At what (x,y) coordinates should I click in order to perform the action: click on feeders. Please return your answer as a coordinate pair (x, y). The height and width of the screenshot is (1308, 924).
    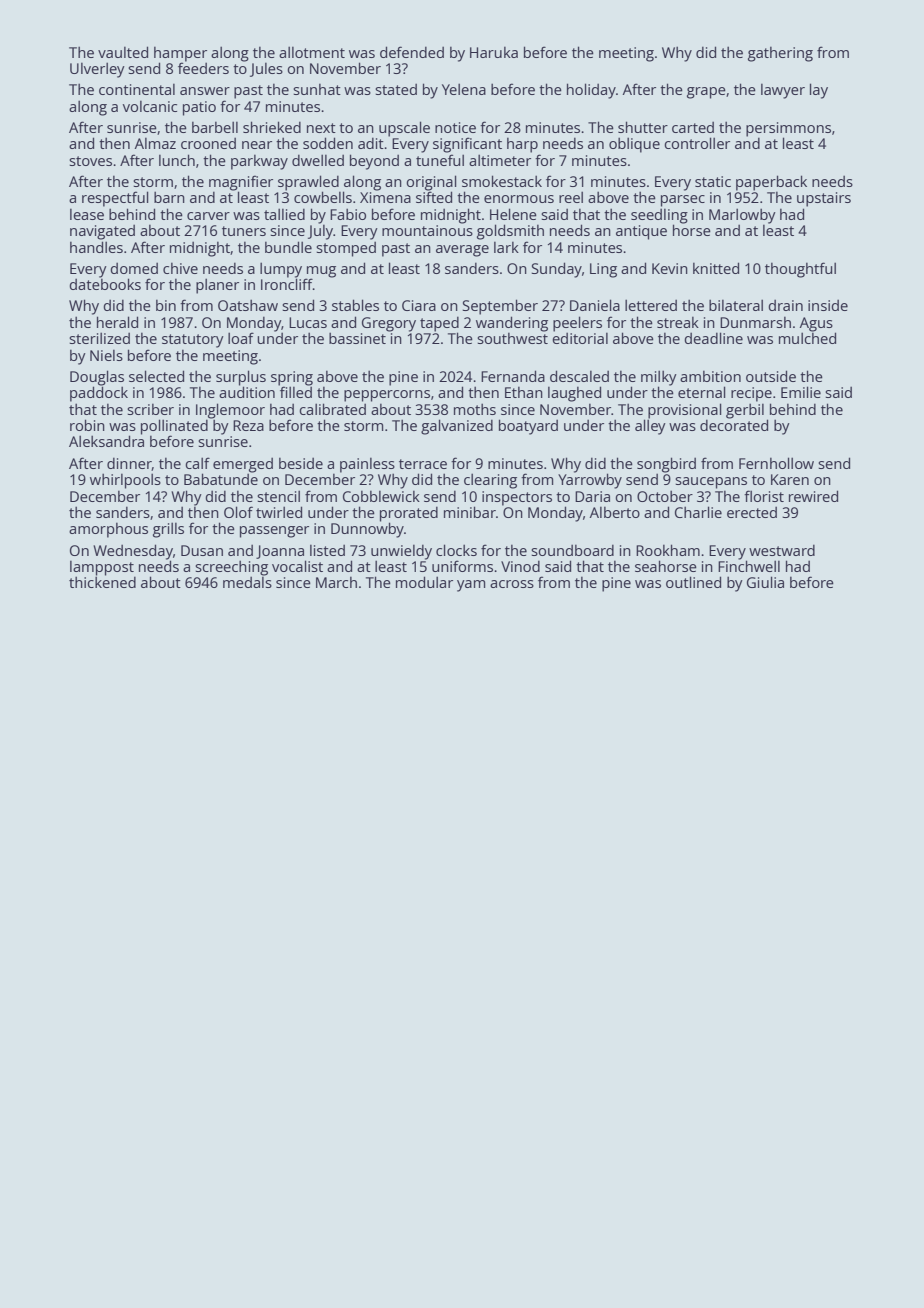
    Looking at the image, I should click on (203, 68).
